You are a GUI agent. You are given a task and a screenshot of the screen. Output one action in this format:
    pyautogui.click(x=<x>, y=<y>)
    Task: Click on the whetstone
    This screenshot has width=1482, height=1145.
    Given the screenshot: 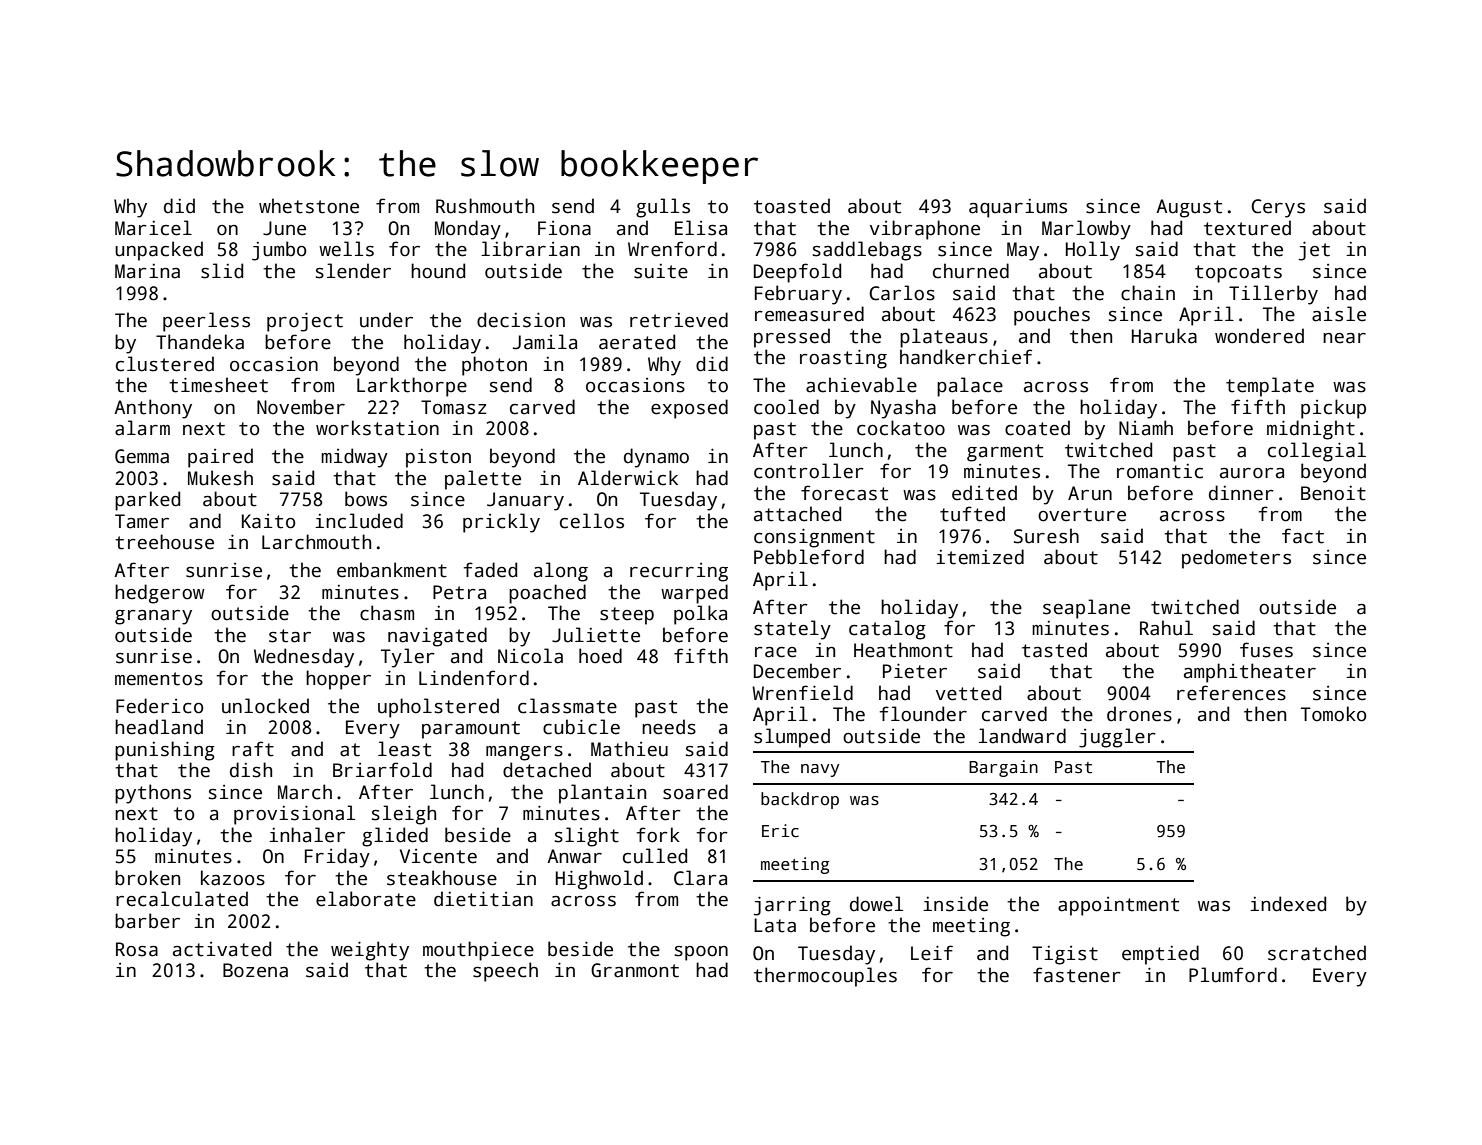 What is the action you would take?
    pyautogui.click(x=309, y=206)
